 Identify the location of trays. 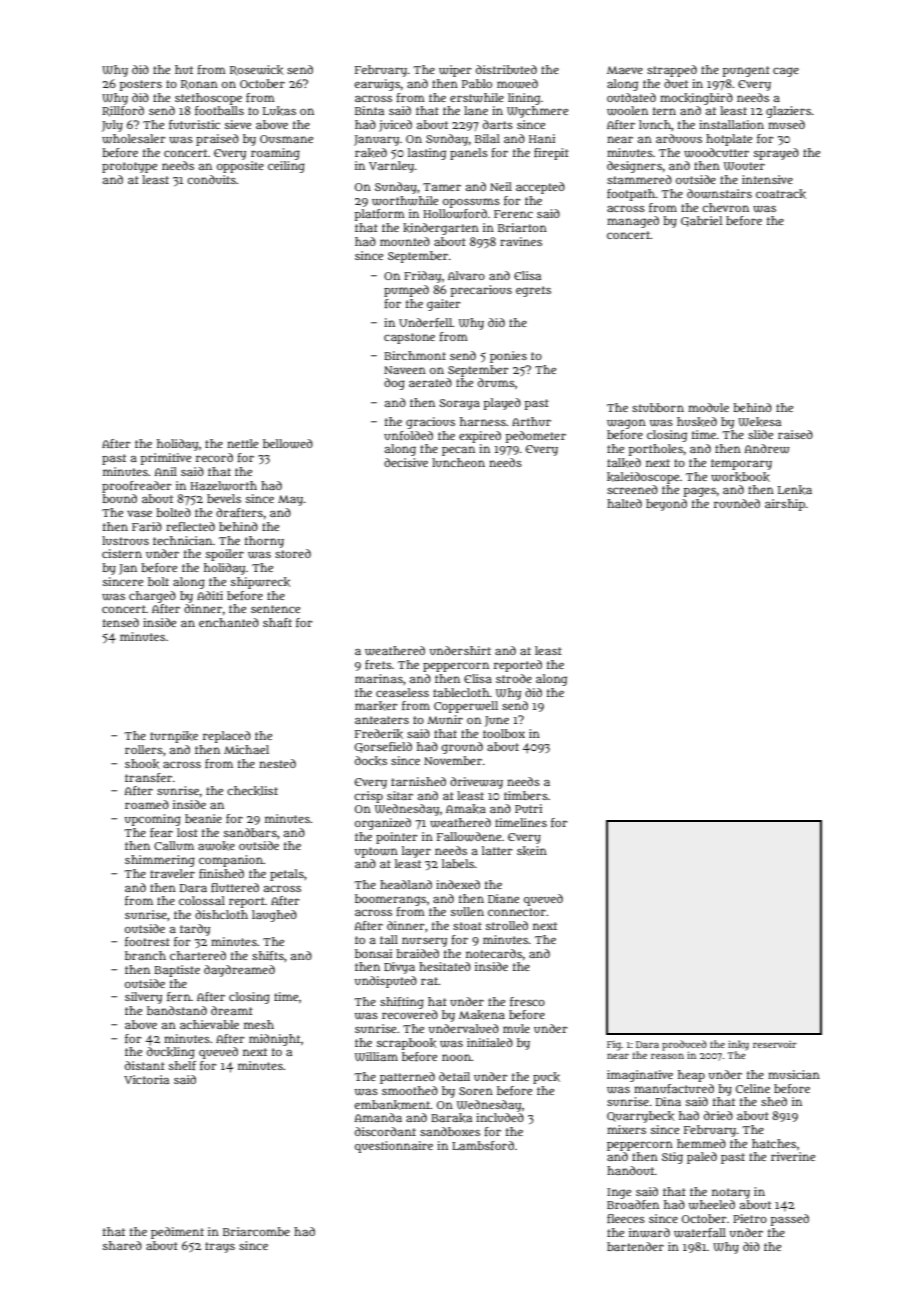
(220, 1247).
